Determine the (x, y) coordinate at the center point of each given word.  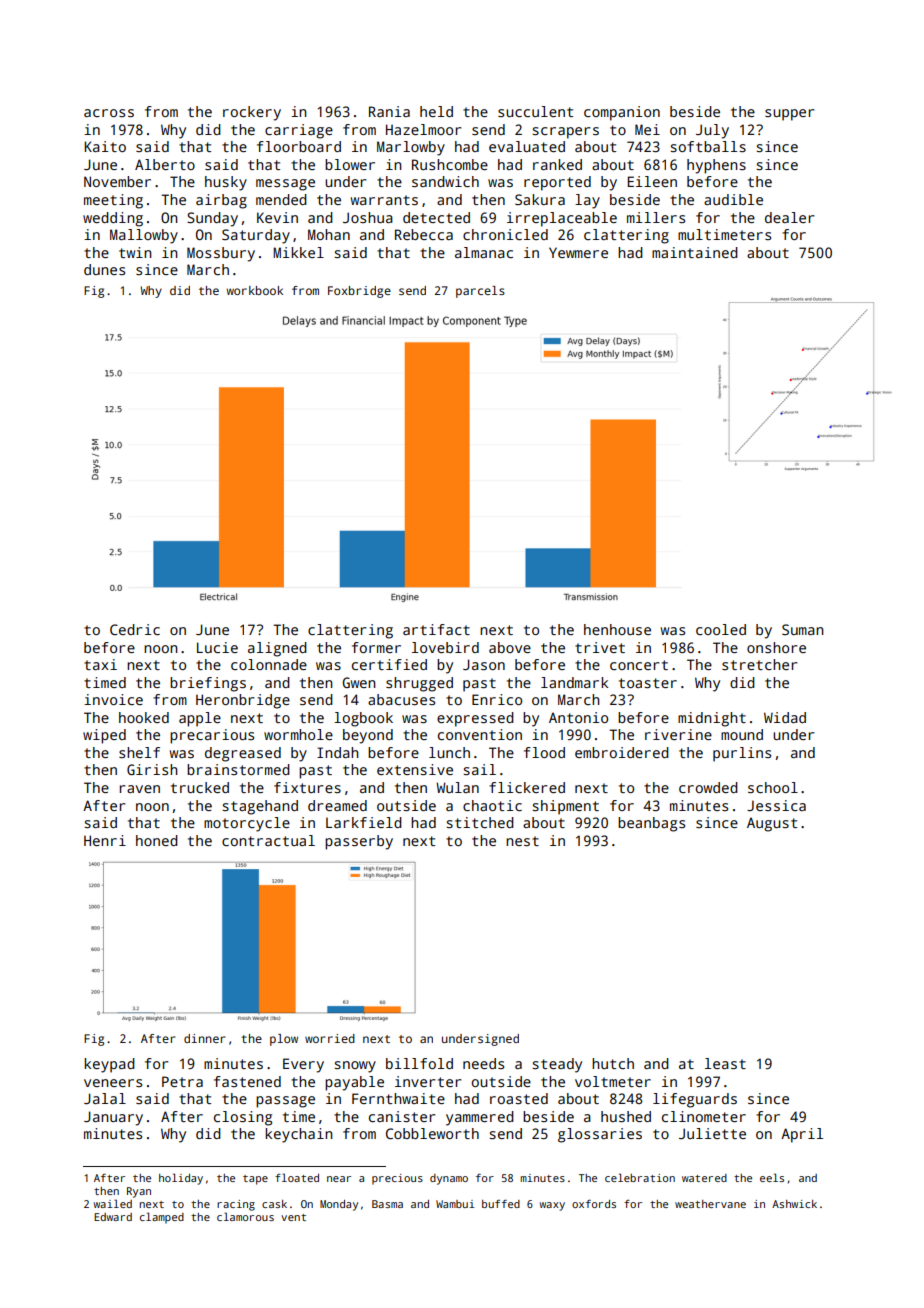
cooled (721, 629)
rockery (252, 113)
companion (622, 113)
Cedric (135, 629)
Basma (387, 1204)
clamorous (245, 1216)
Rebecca (424, 234)
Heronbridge (243, 701)
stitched (480, 822)
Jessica (776, 805)
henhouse (617, 629)
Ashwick (794, 1204)
